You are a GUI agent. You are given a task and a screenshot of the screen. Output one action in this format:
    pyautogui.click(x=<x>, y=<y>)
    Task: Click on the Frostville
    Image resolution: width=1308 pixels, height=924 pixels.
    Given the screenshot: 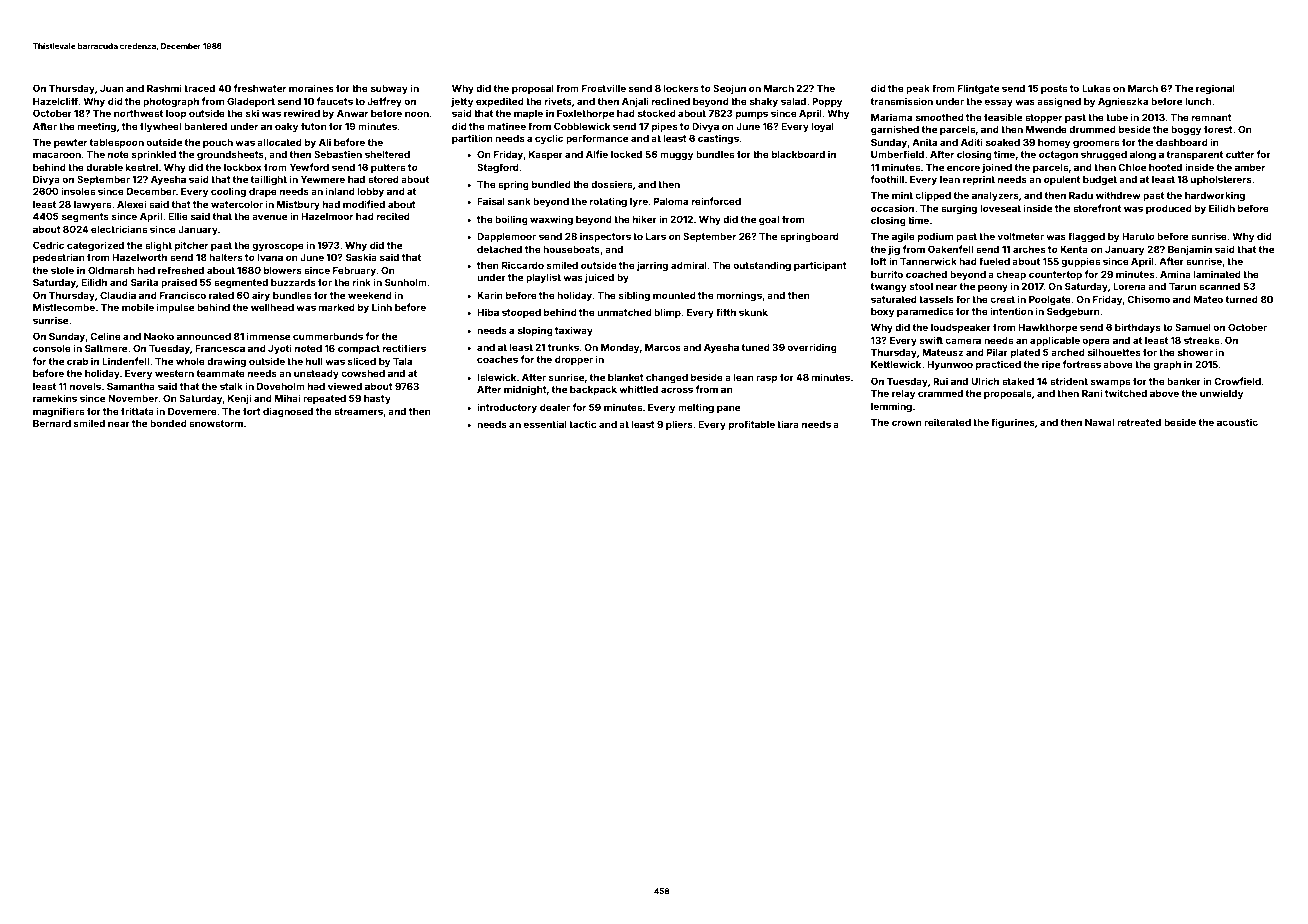 What is the action you would take?
    pyautogui.click(x=604, y=88)
